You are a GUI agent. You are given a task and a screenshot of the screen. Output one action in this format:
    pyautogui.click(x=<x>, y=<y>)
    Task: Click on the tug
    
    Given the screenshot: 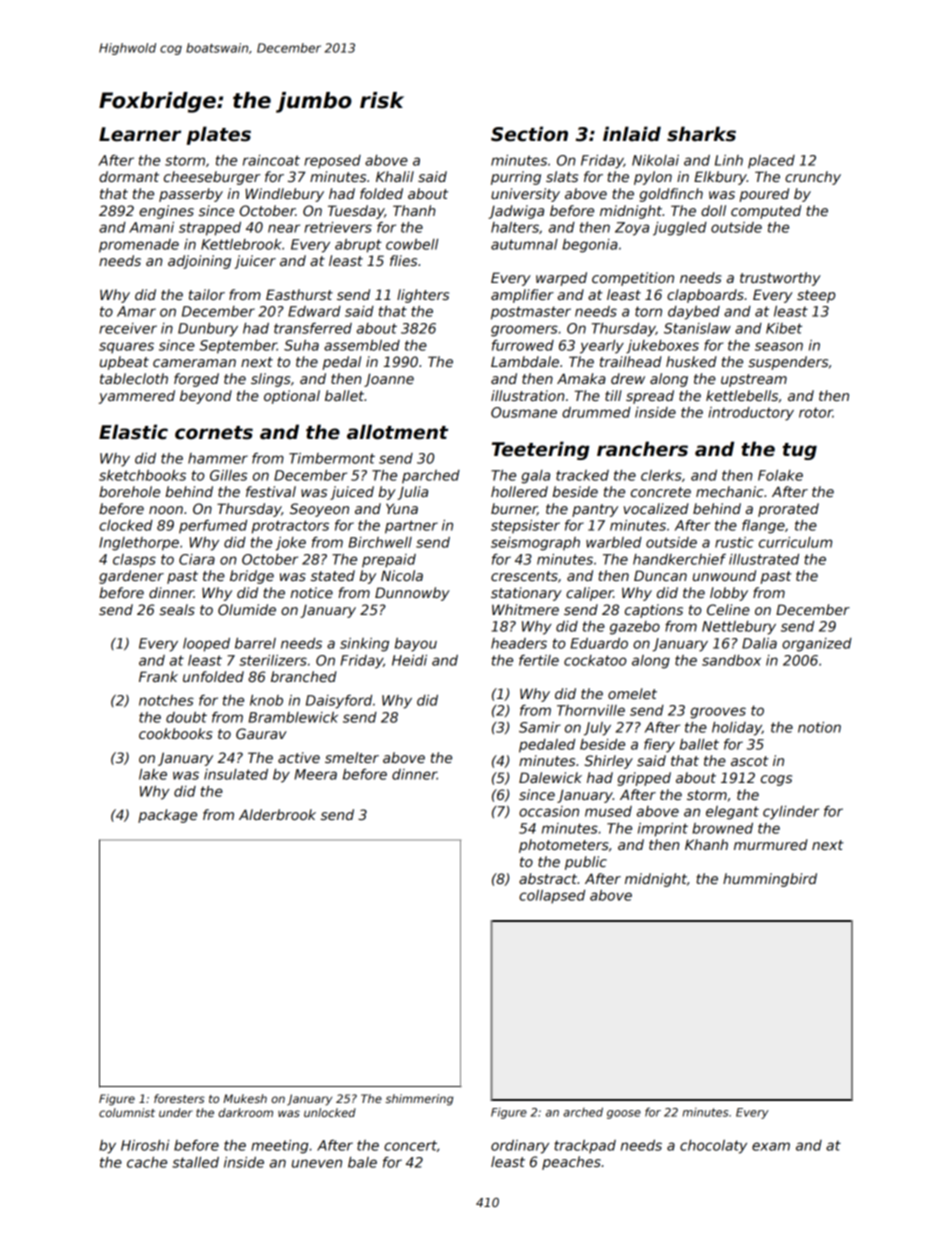 What is the action you would take?
    pyautogui.click(x=799, y=451)
